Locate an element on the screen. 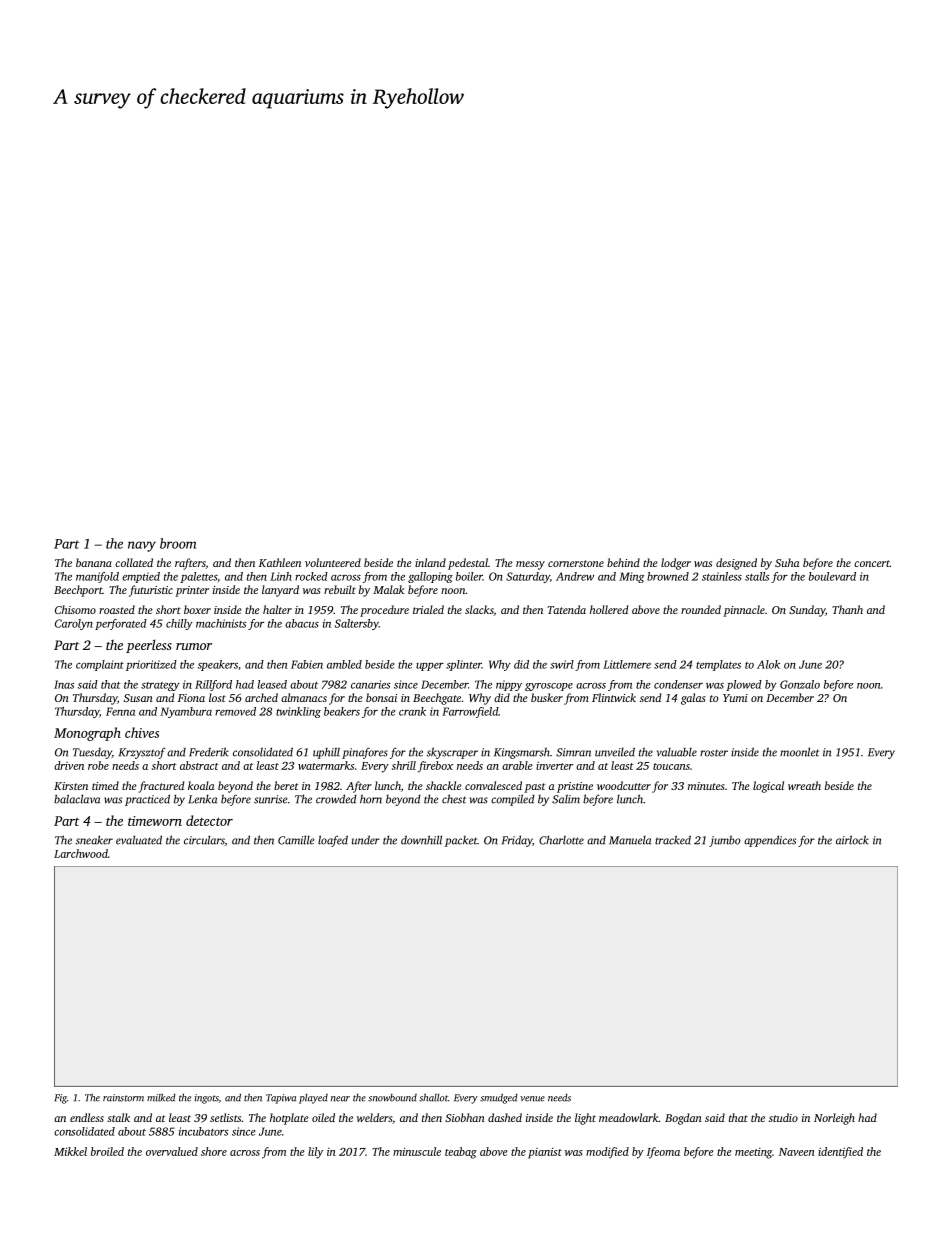 The image size is (952, 1233). hollered is located at coordinates (609, 609).
